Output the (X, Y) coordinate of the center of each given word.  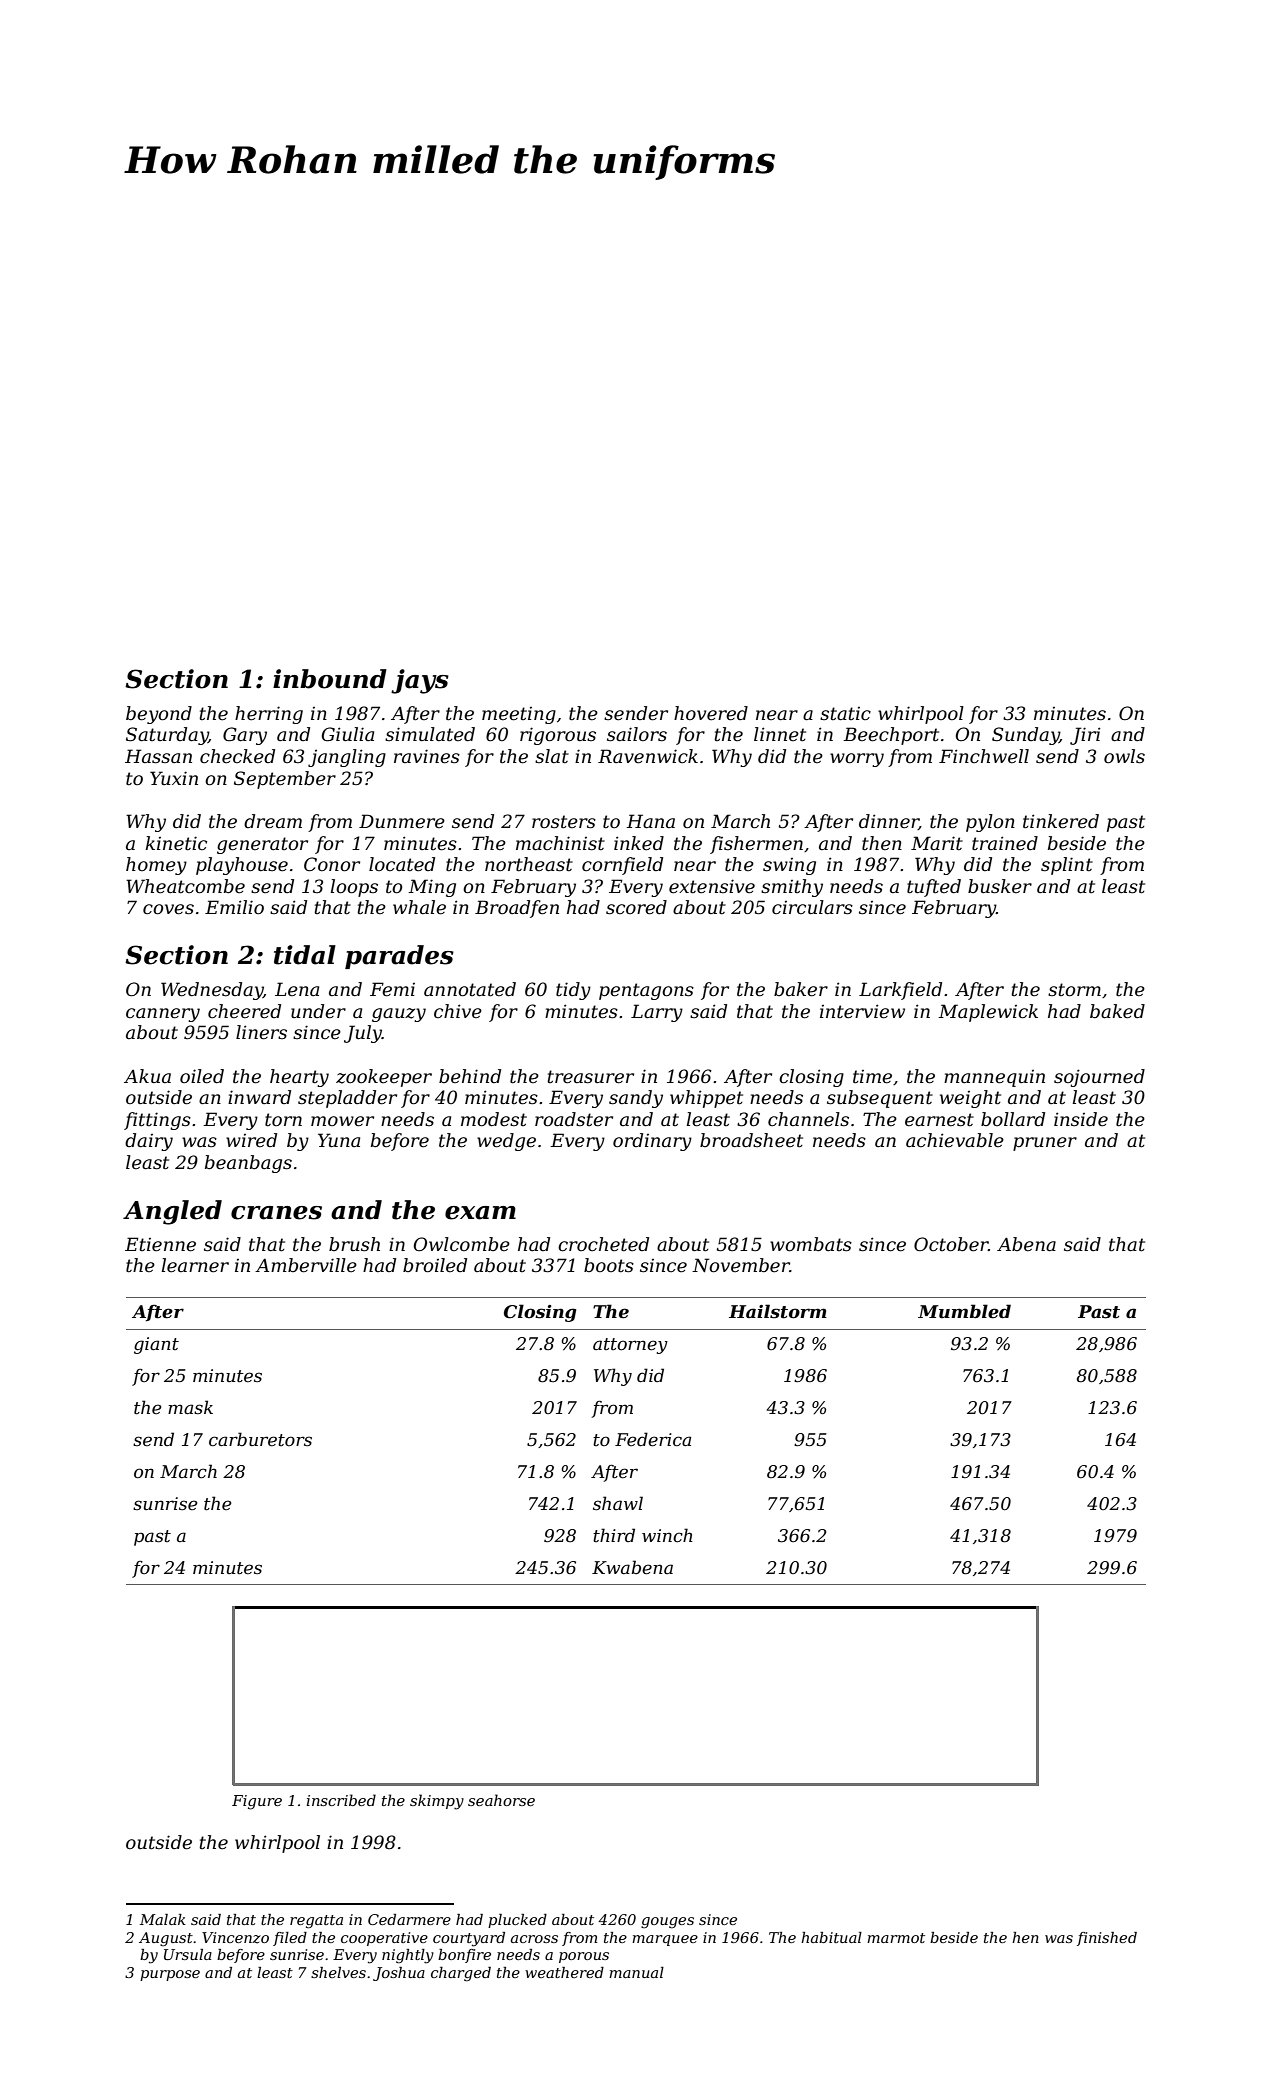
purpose (170, 1975)
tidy (573, 991)
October (951, 1244)
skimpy (437, 1802)
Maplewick (988, 1013)
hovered (711, 713)
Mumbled (964, 1311)
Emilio (234, 907)
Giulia (348, 734)
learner (195, 1265)
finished (1107, 1939)
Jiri (1085, 736)
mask (190, 1407)
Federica (653, 1439)
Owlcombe (462, 1244)
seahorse (501, 1800)
